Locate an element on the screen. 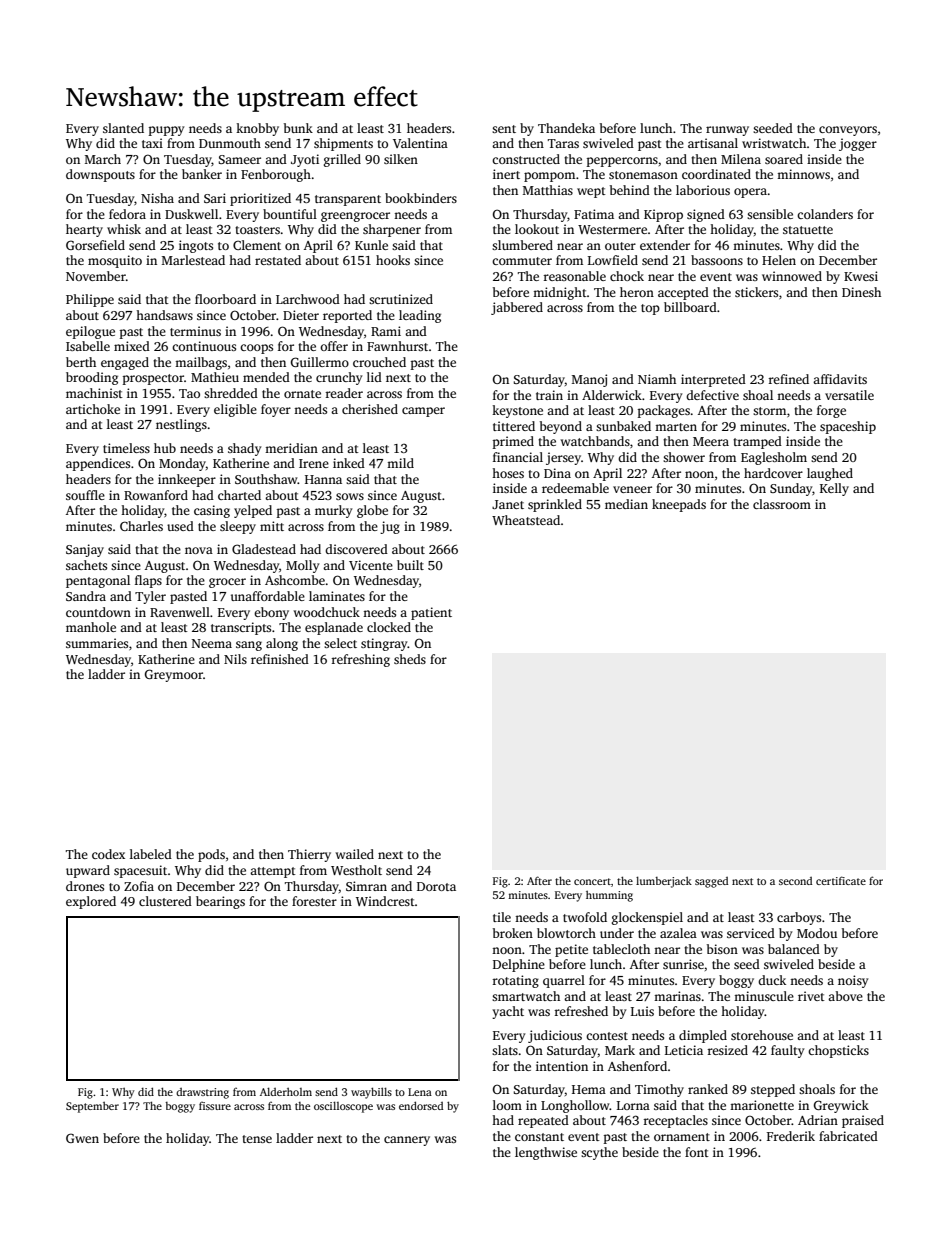 This screenshot has width=952, height=1233. jabbered is located at coordinates (517, 308).
